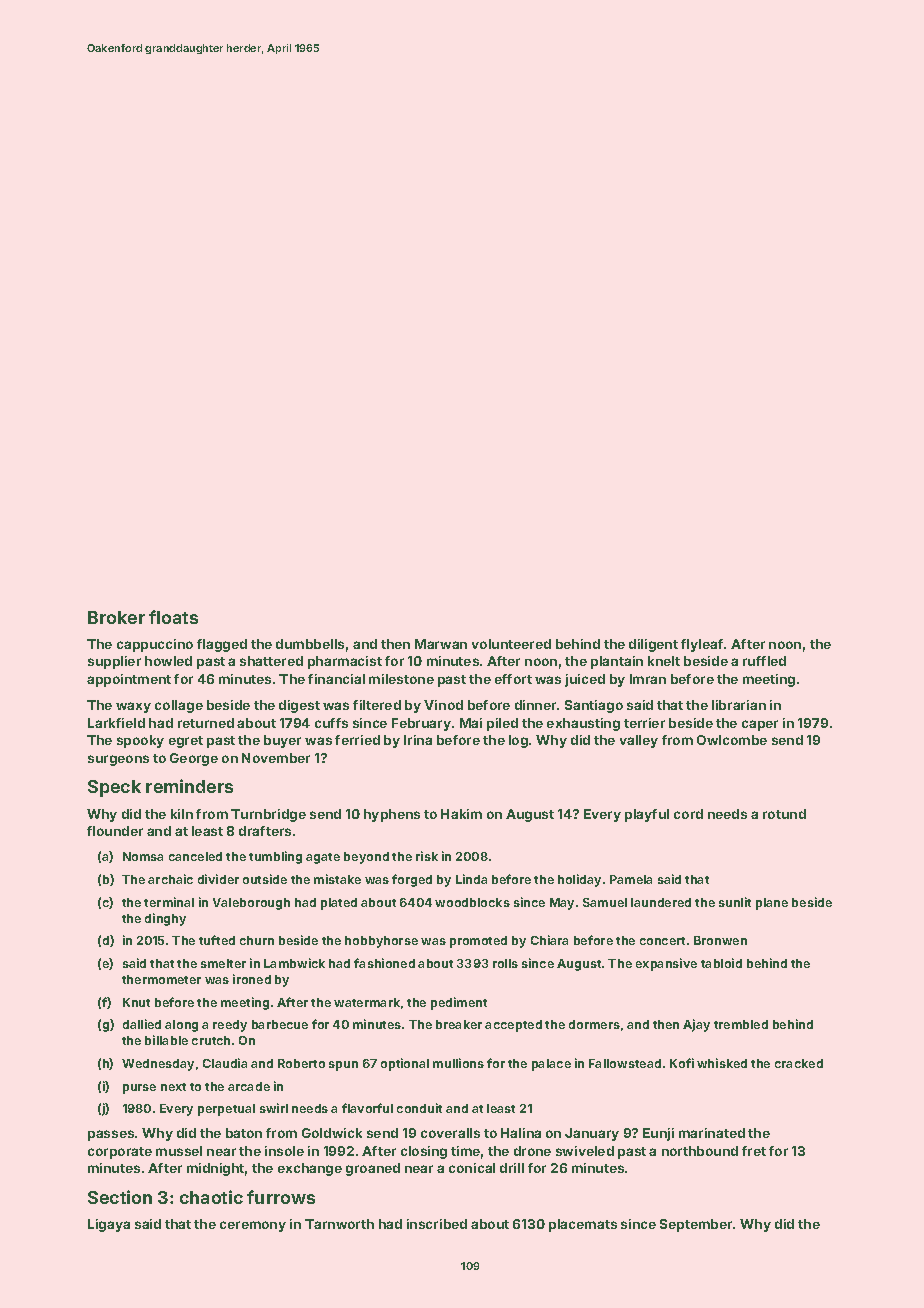 This image has height=1308, width=924. Describe the element at coordinates (173, 617) in the image. I see `floats` at that location.
